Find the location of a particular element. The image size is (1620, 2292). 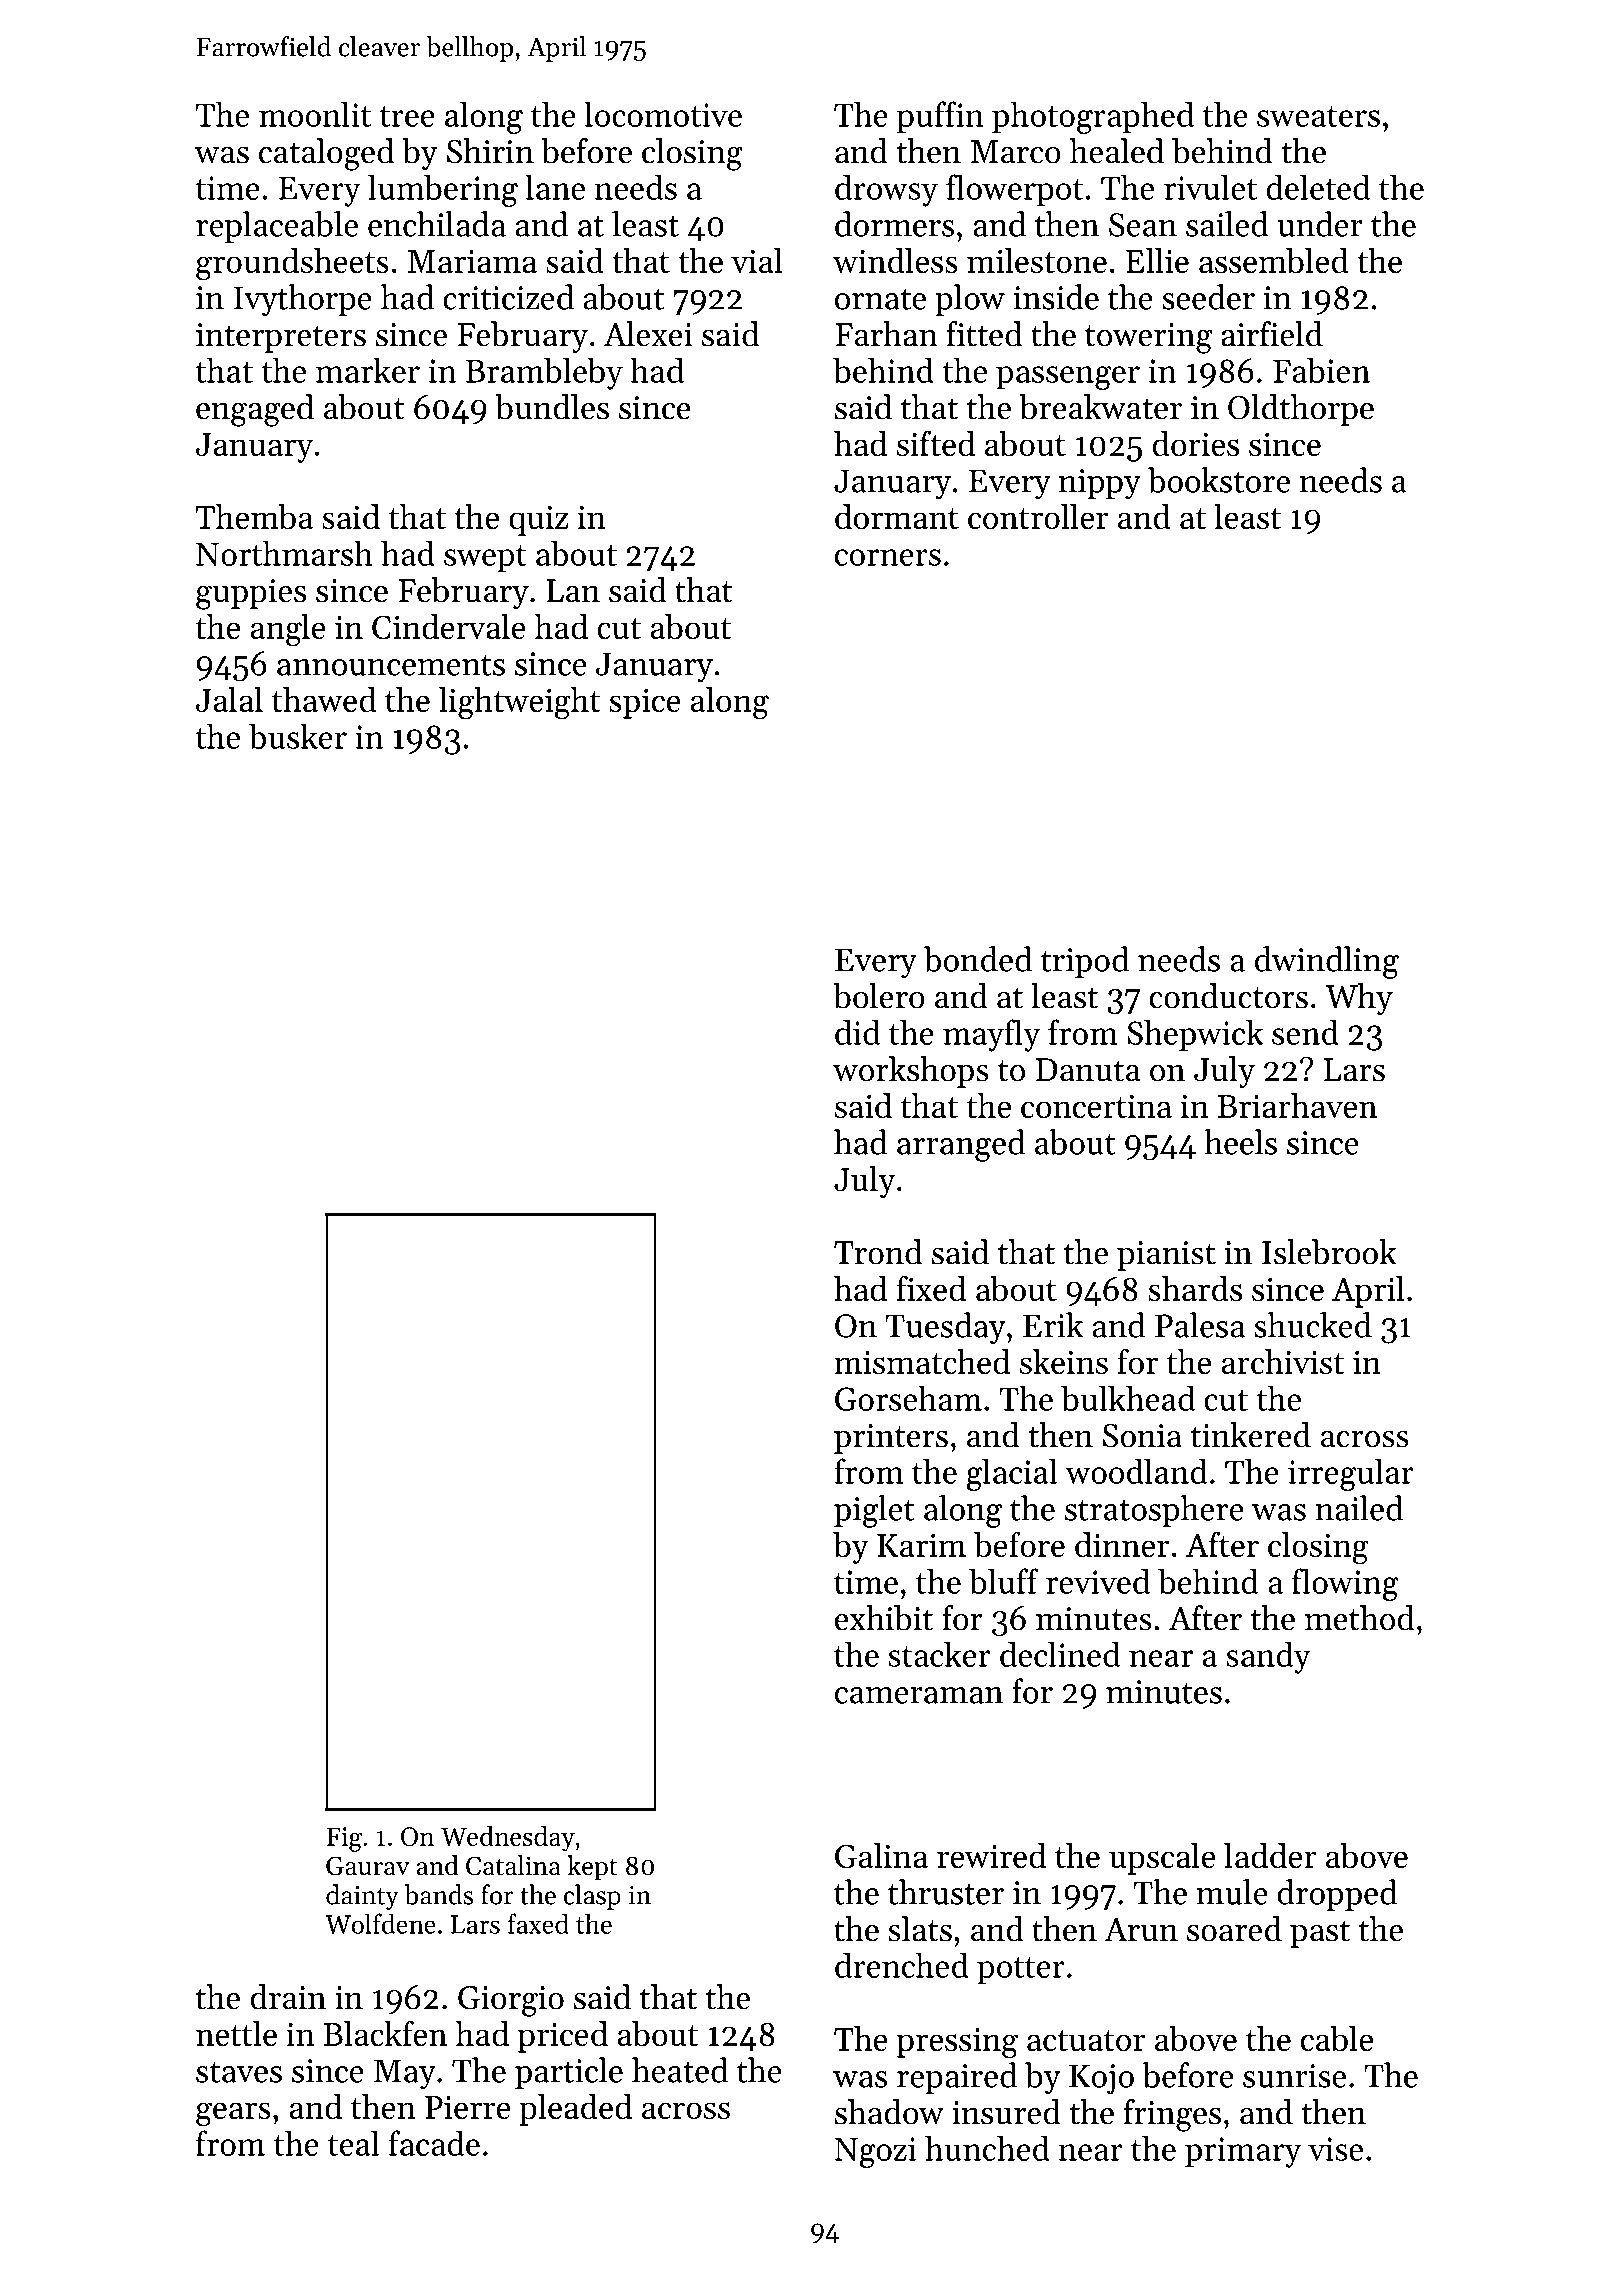

puffin is located at coordinates (940, 117).
